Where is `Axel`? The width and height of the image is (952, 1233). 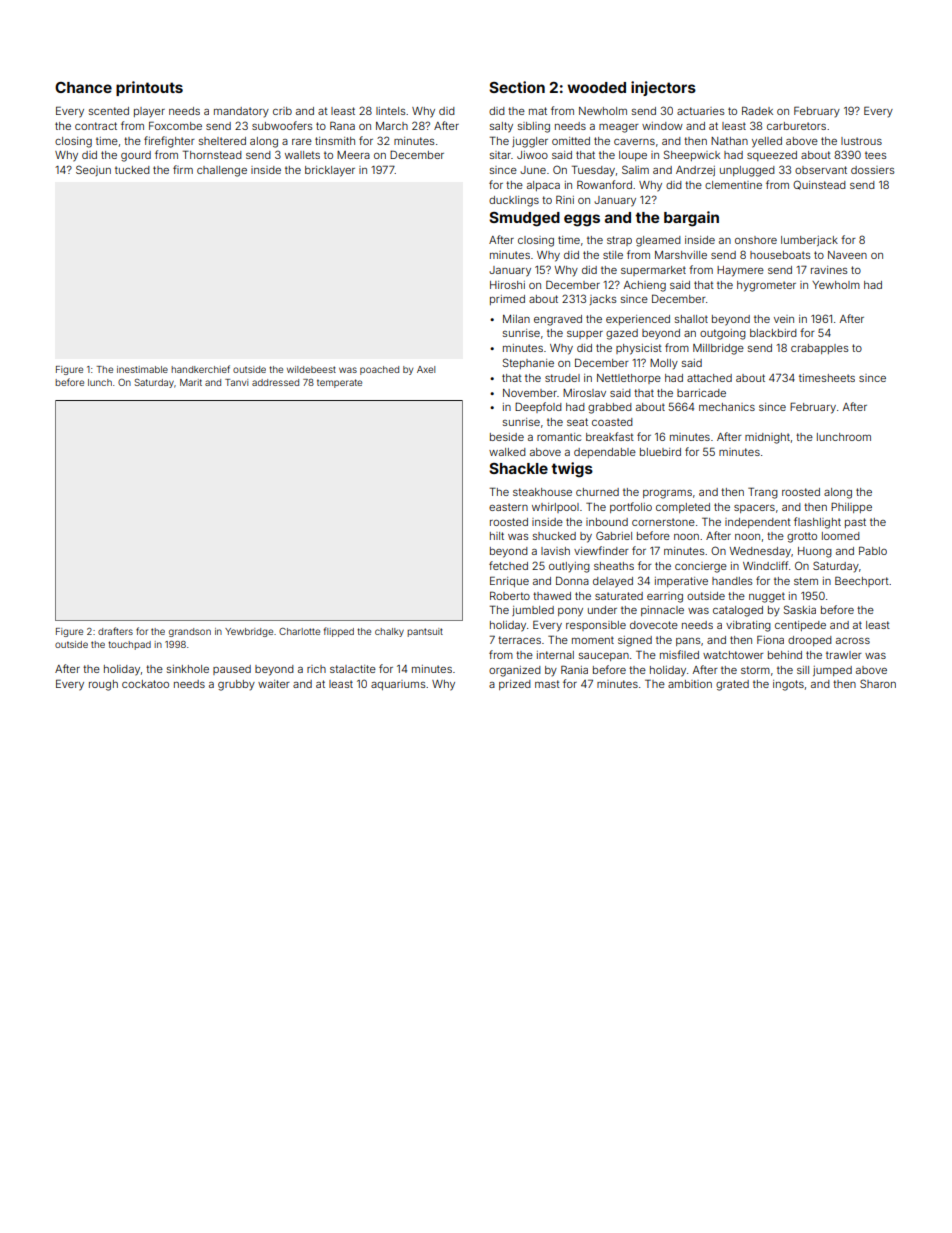
Axel is located at coordinates (426, 369).
